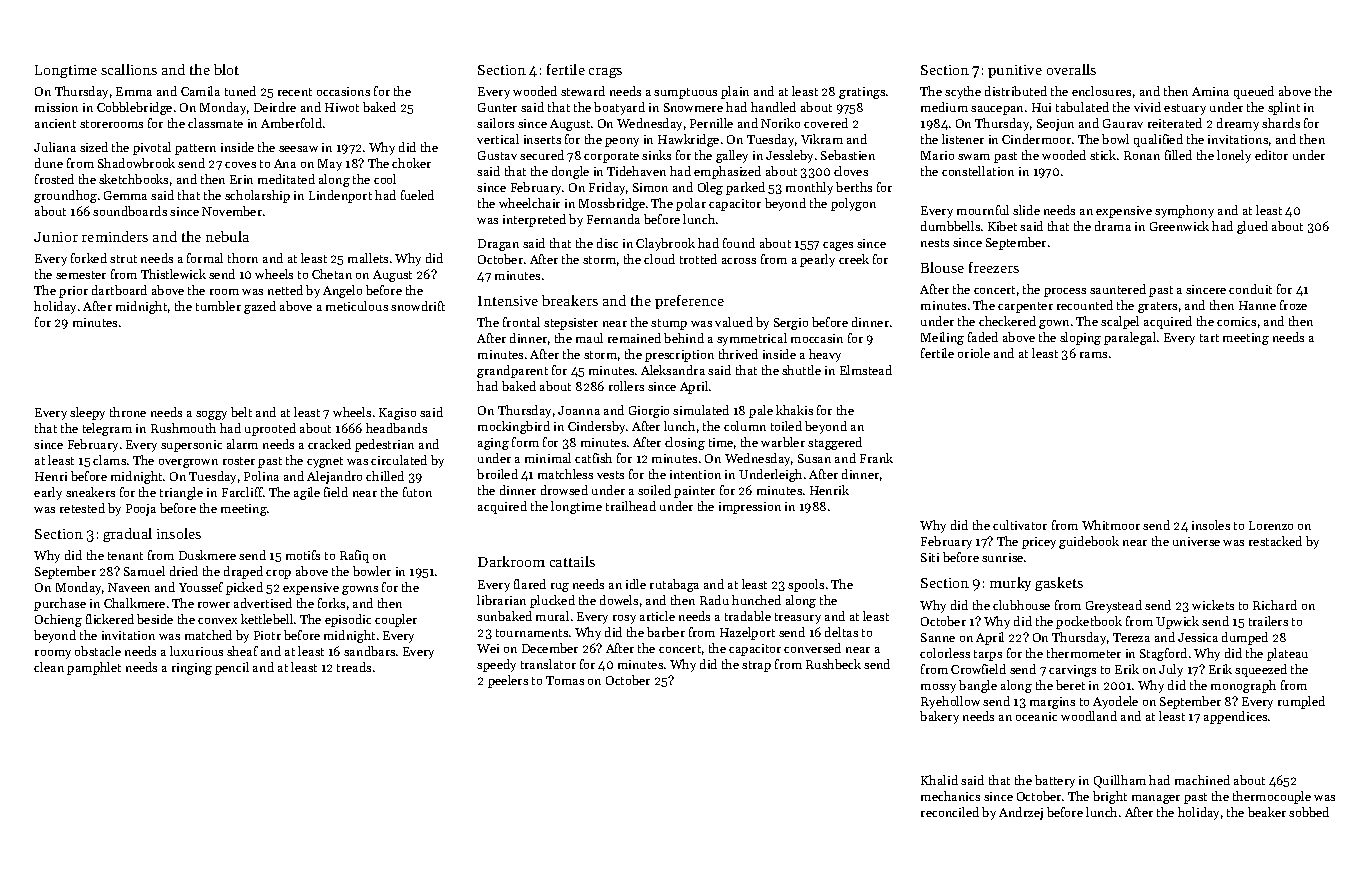 Image resolution: width=1372 pixels, height=887 pixels. What do you see at coordinates (565, 680) in the screenshot?
I see `Tomas` at bounding box center [565, 680].
